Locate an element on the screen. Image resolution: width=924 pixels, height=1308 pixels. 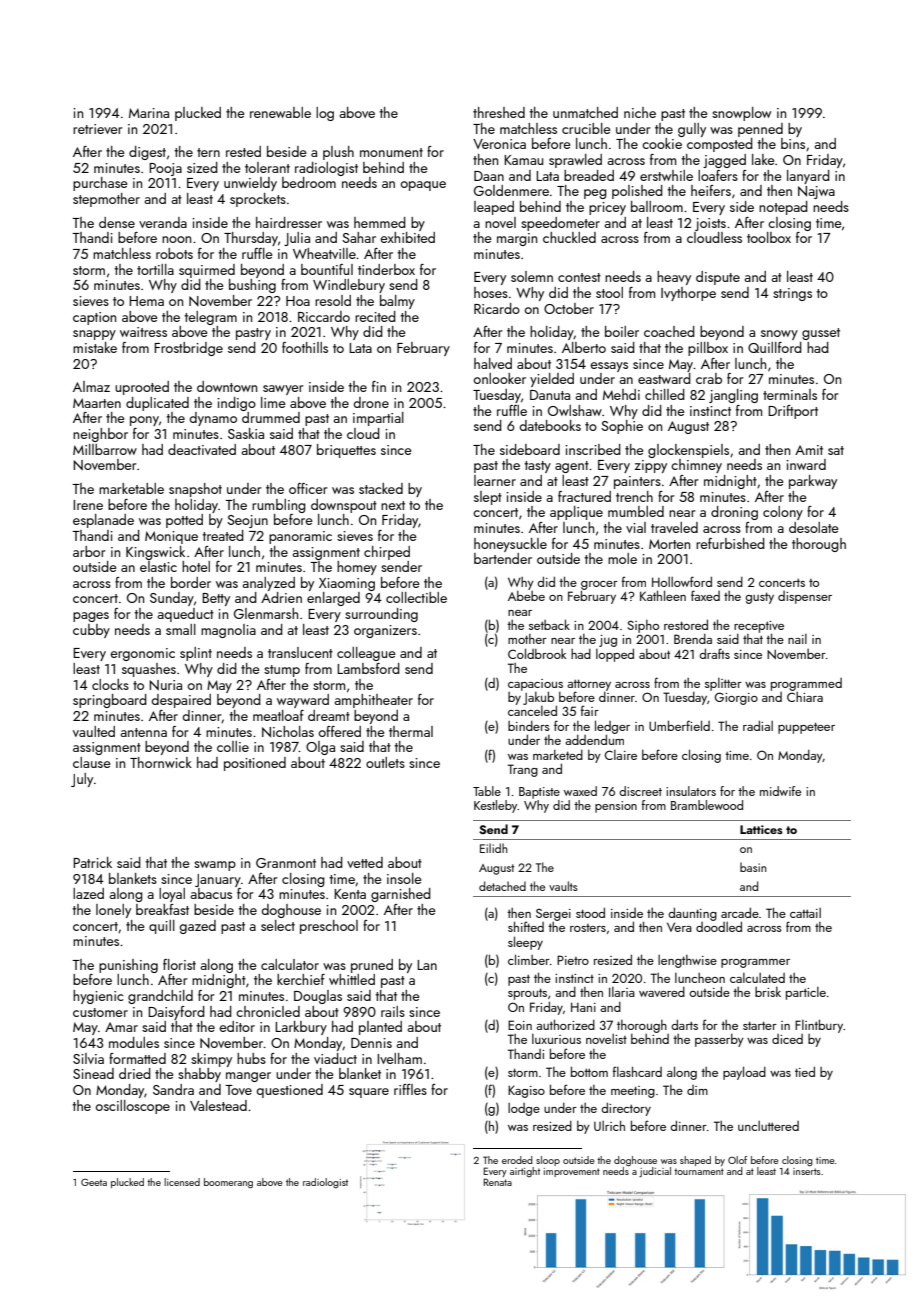
planted is located at coordinates (380, 1028).
